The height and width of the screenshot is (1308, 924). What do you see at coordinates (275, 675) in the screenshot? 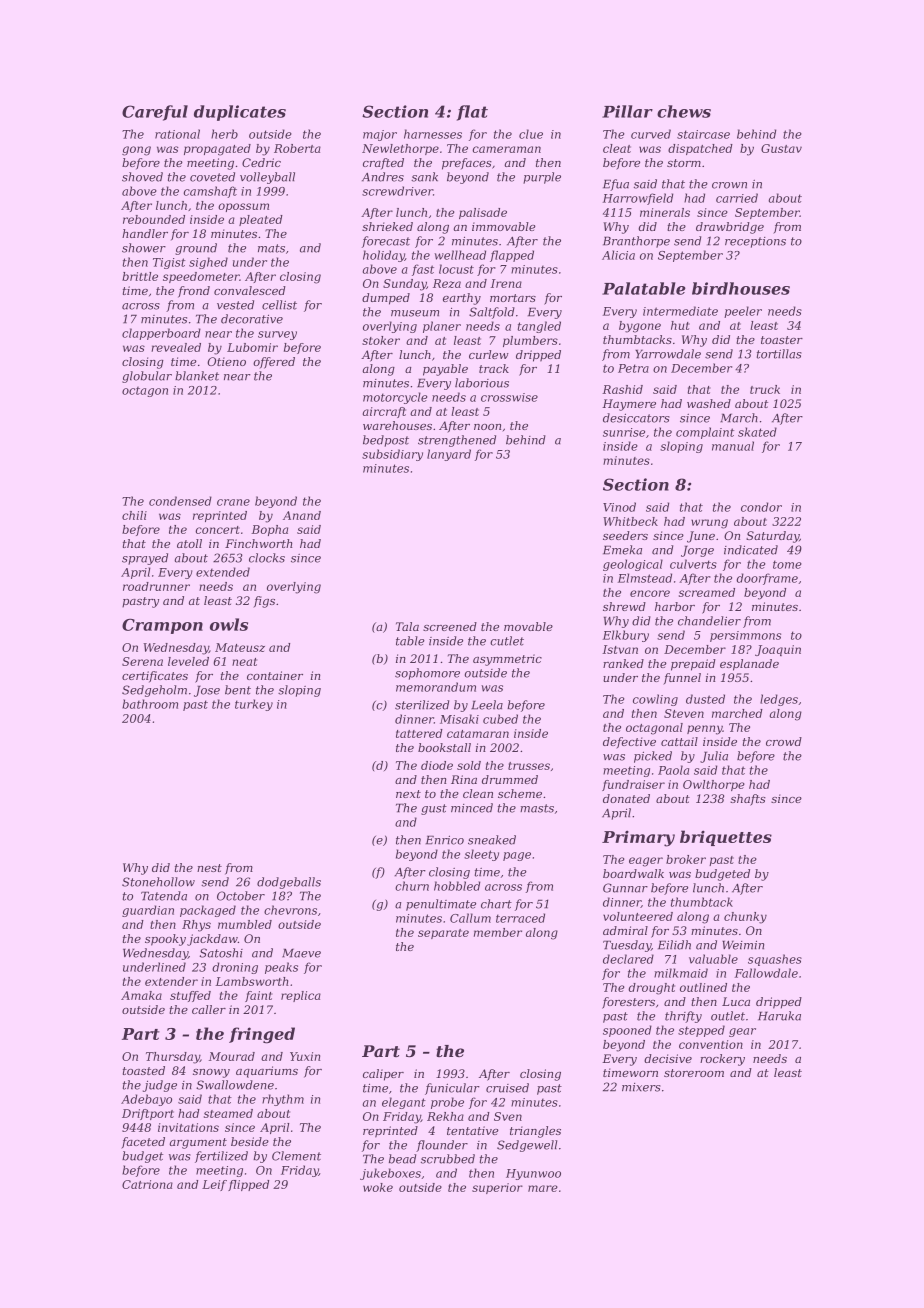
I see `container` at bounding box center [275, 675].
